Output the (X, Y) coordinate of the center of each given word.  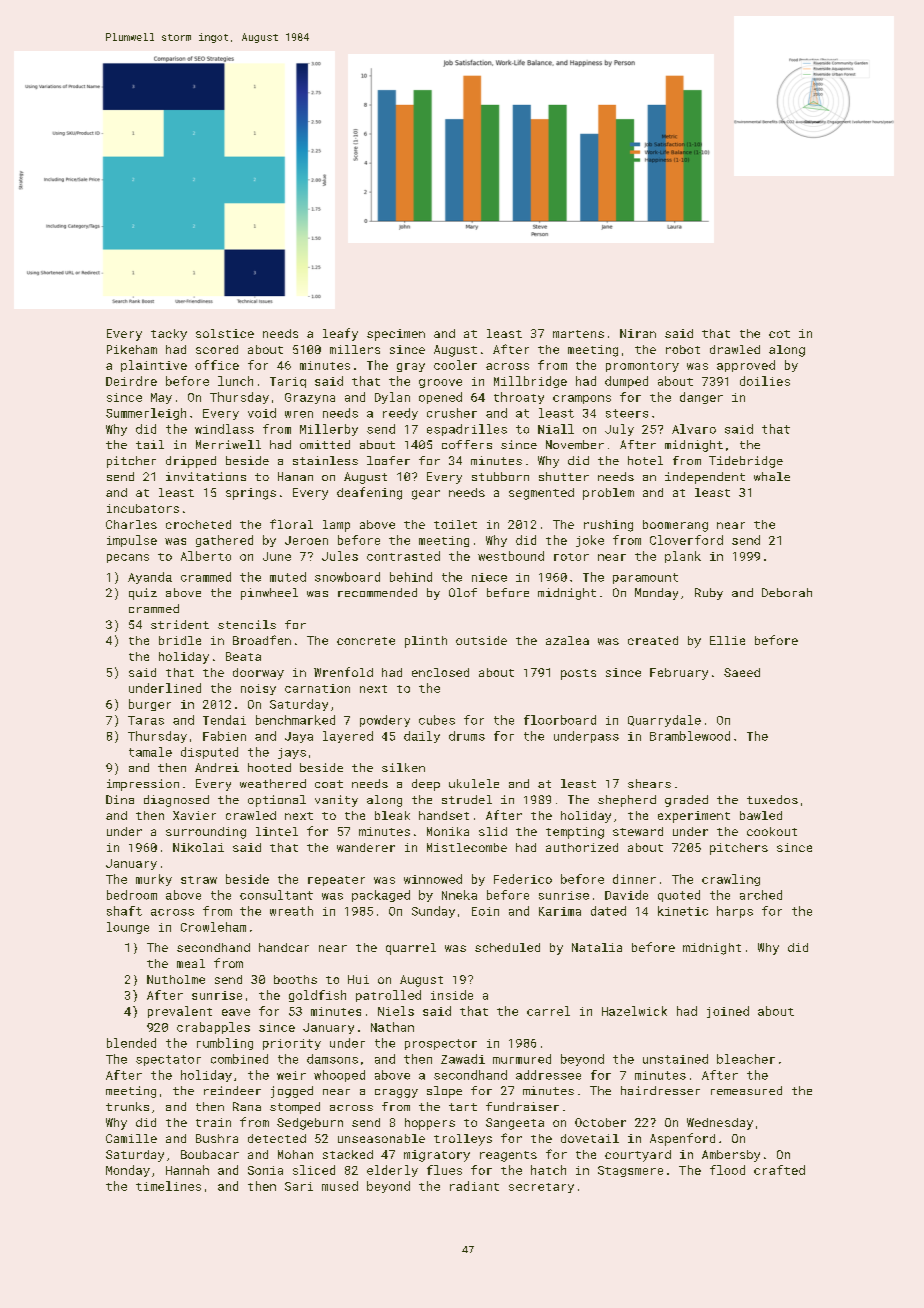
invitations (206, 476)
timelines (168, 1186)
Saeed (742, 672)
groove (440, 383)
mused (340, 1186)
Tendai (224, 720)
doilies (765, 381)
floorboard (560, 720)
